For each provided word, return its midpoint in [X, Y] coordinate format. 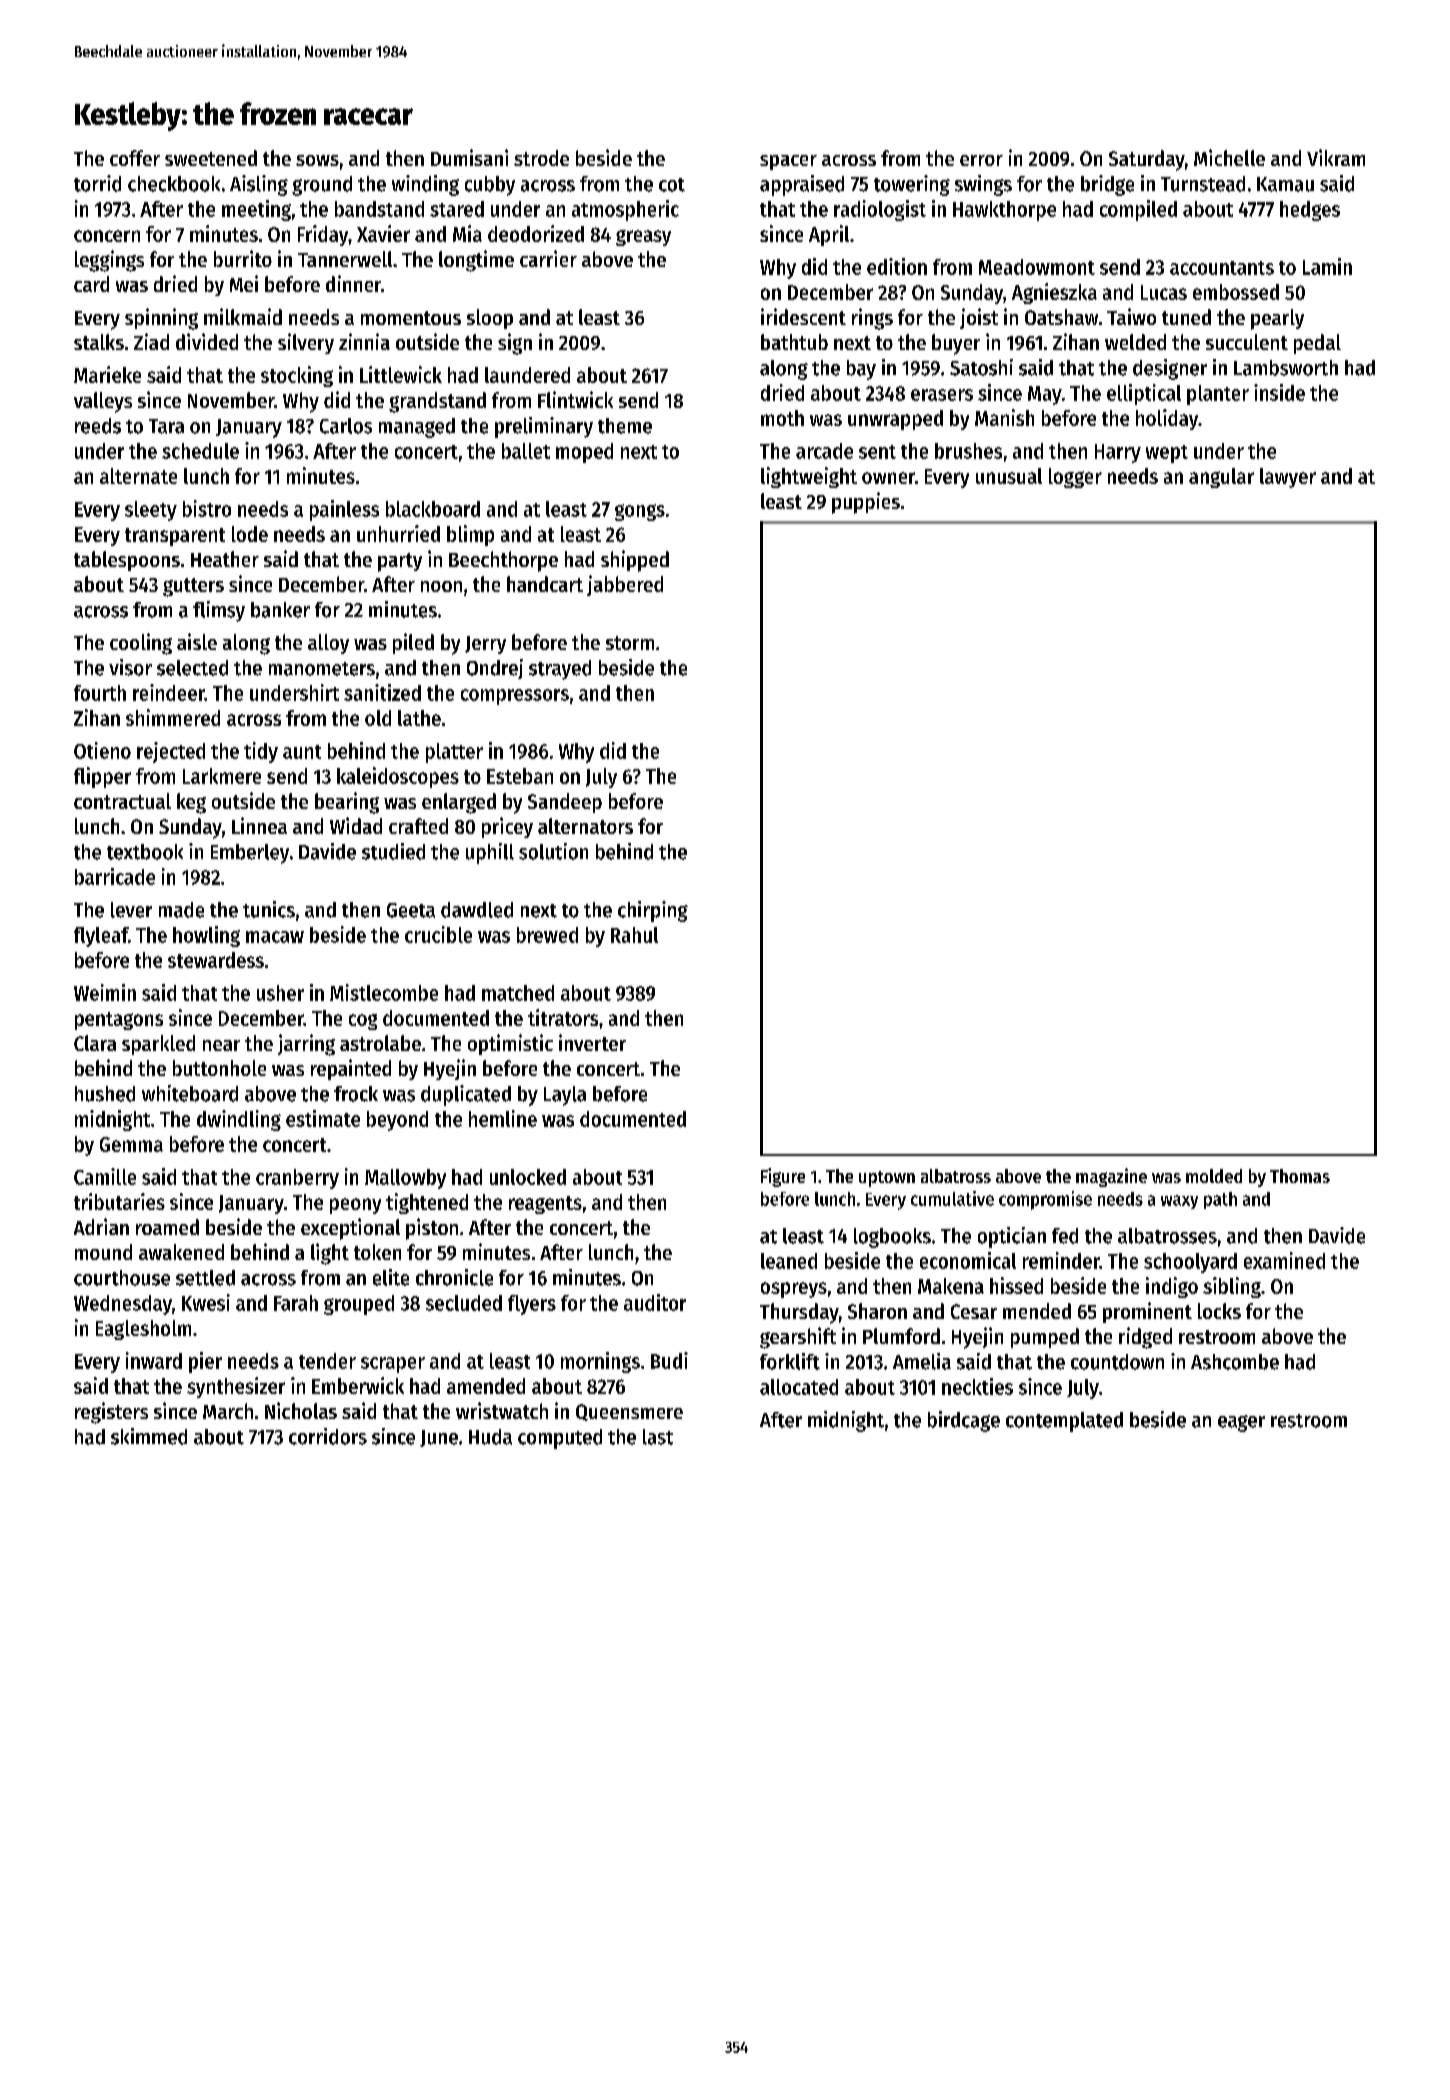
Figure [783, 1177]
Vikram [1336, 157]
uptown [887, 1179]
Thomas [1300, 1176]
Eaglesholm [143, 1330]
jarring [306, 1045]
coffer [135, 158]
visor [130, 667]
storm [630, 643]
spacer [788, 162]
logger [1075, 478]
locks [1219, 1311]
